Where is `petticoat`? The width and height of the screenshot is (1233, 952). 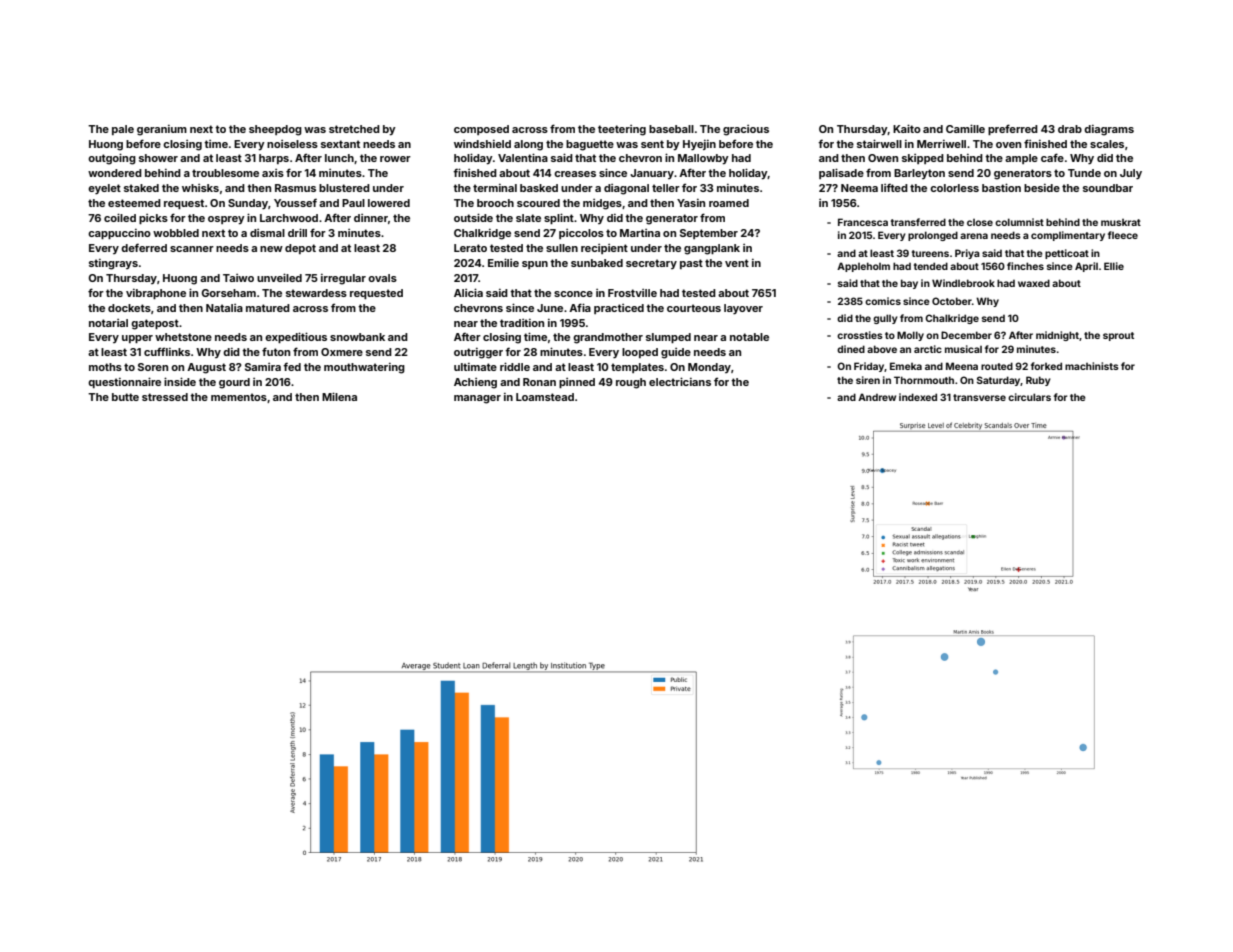 petticoat is located at coordinates (1067, 254).
